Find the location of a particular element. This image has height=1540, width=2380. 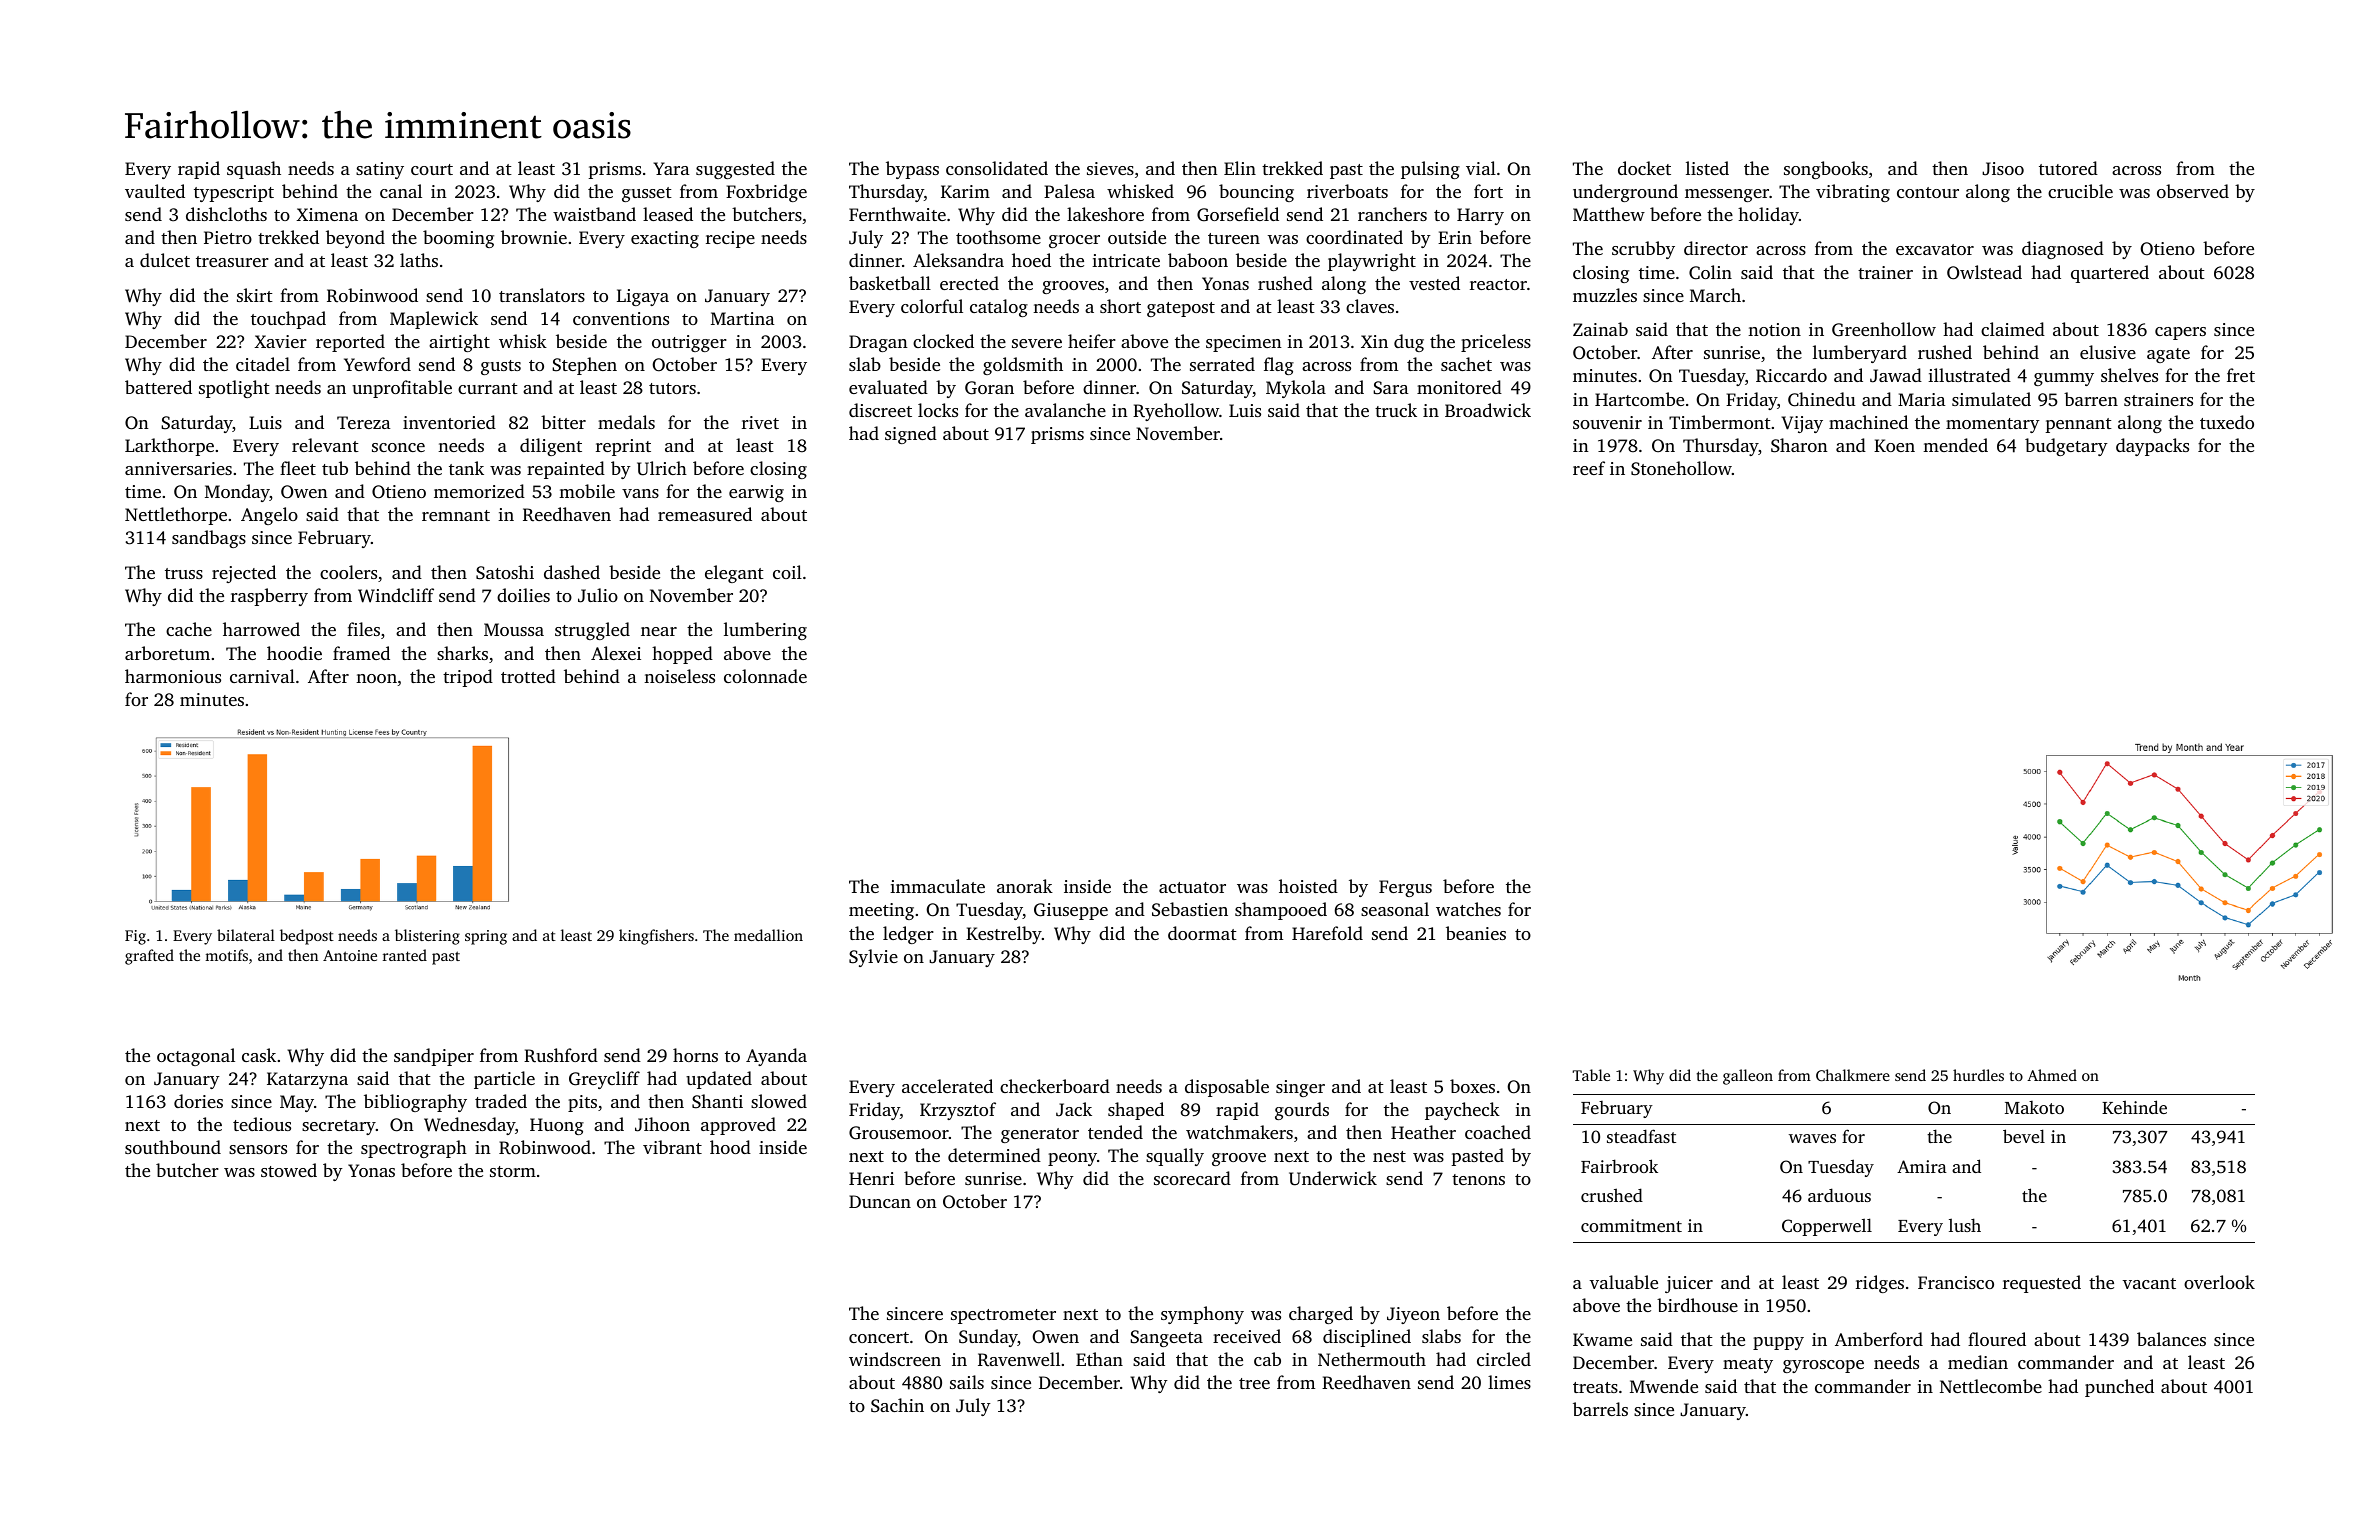

stowed is located at coordinates (289, 1170).
